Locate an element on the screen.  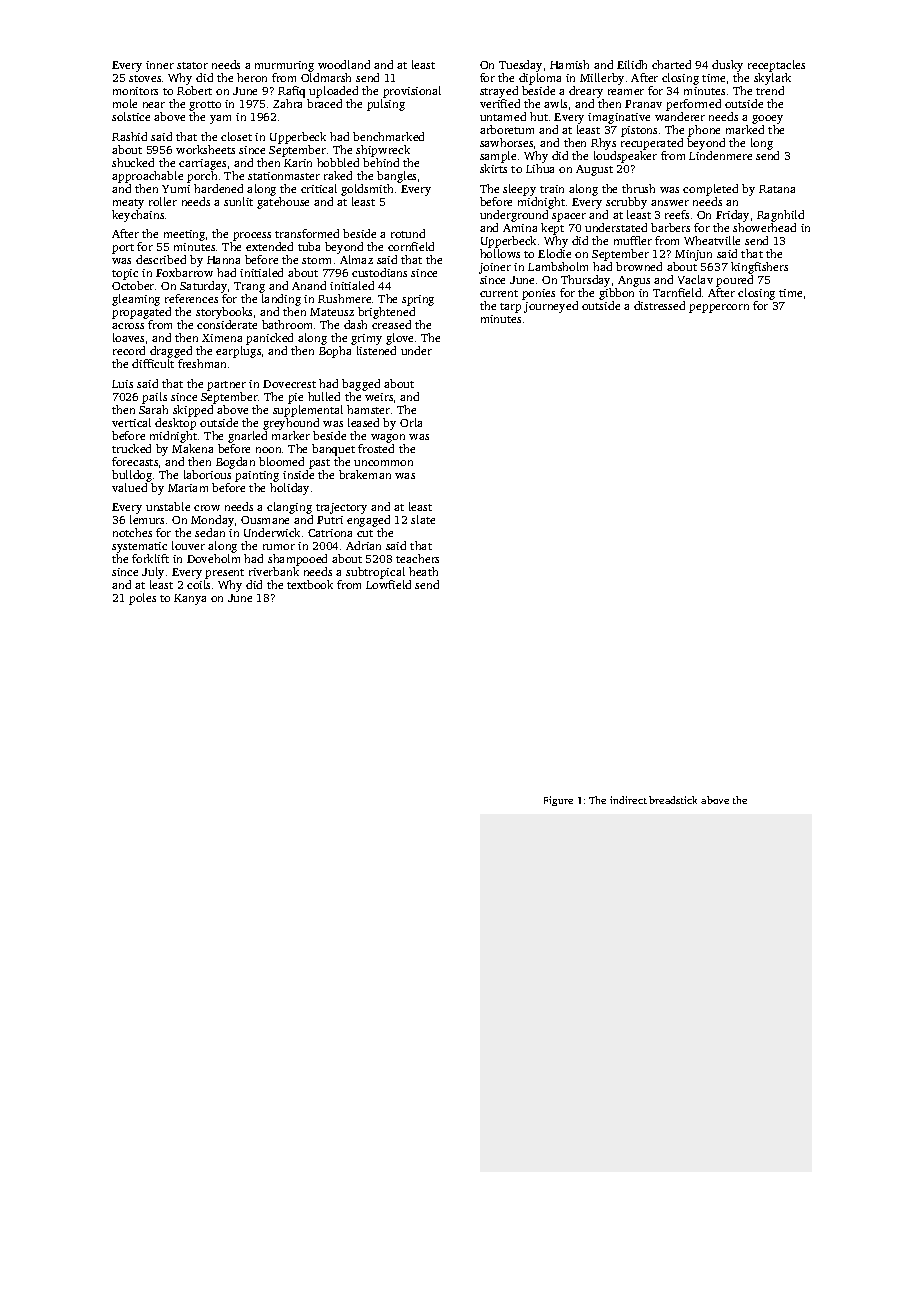
slate is located at coordinates (423, 519).
